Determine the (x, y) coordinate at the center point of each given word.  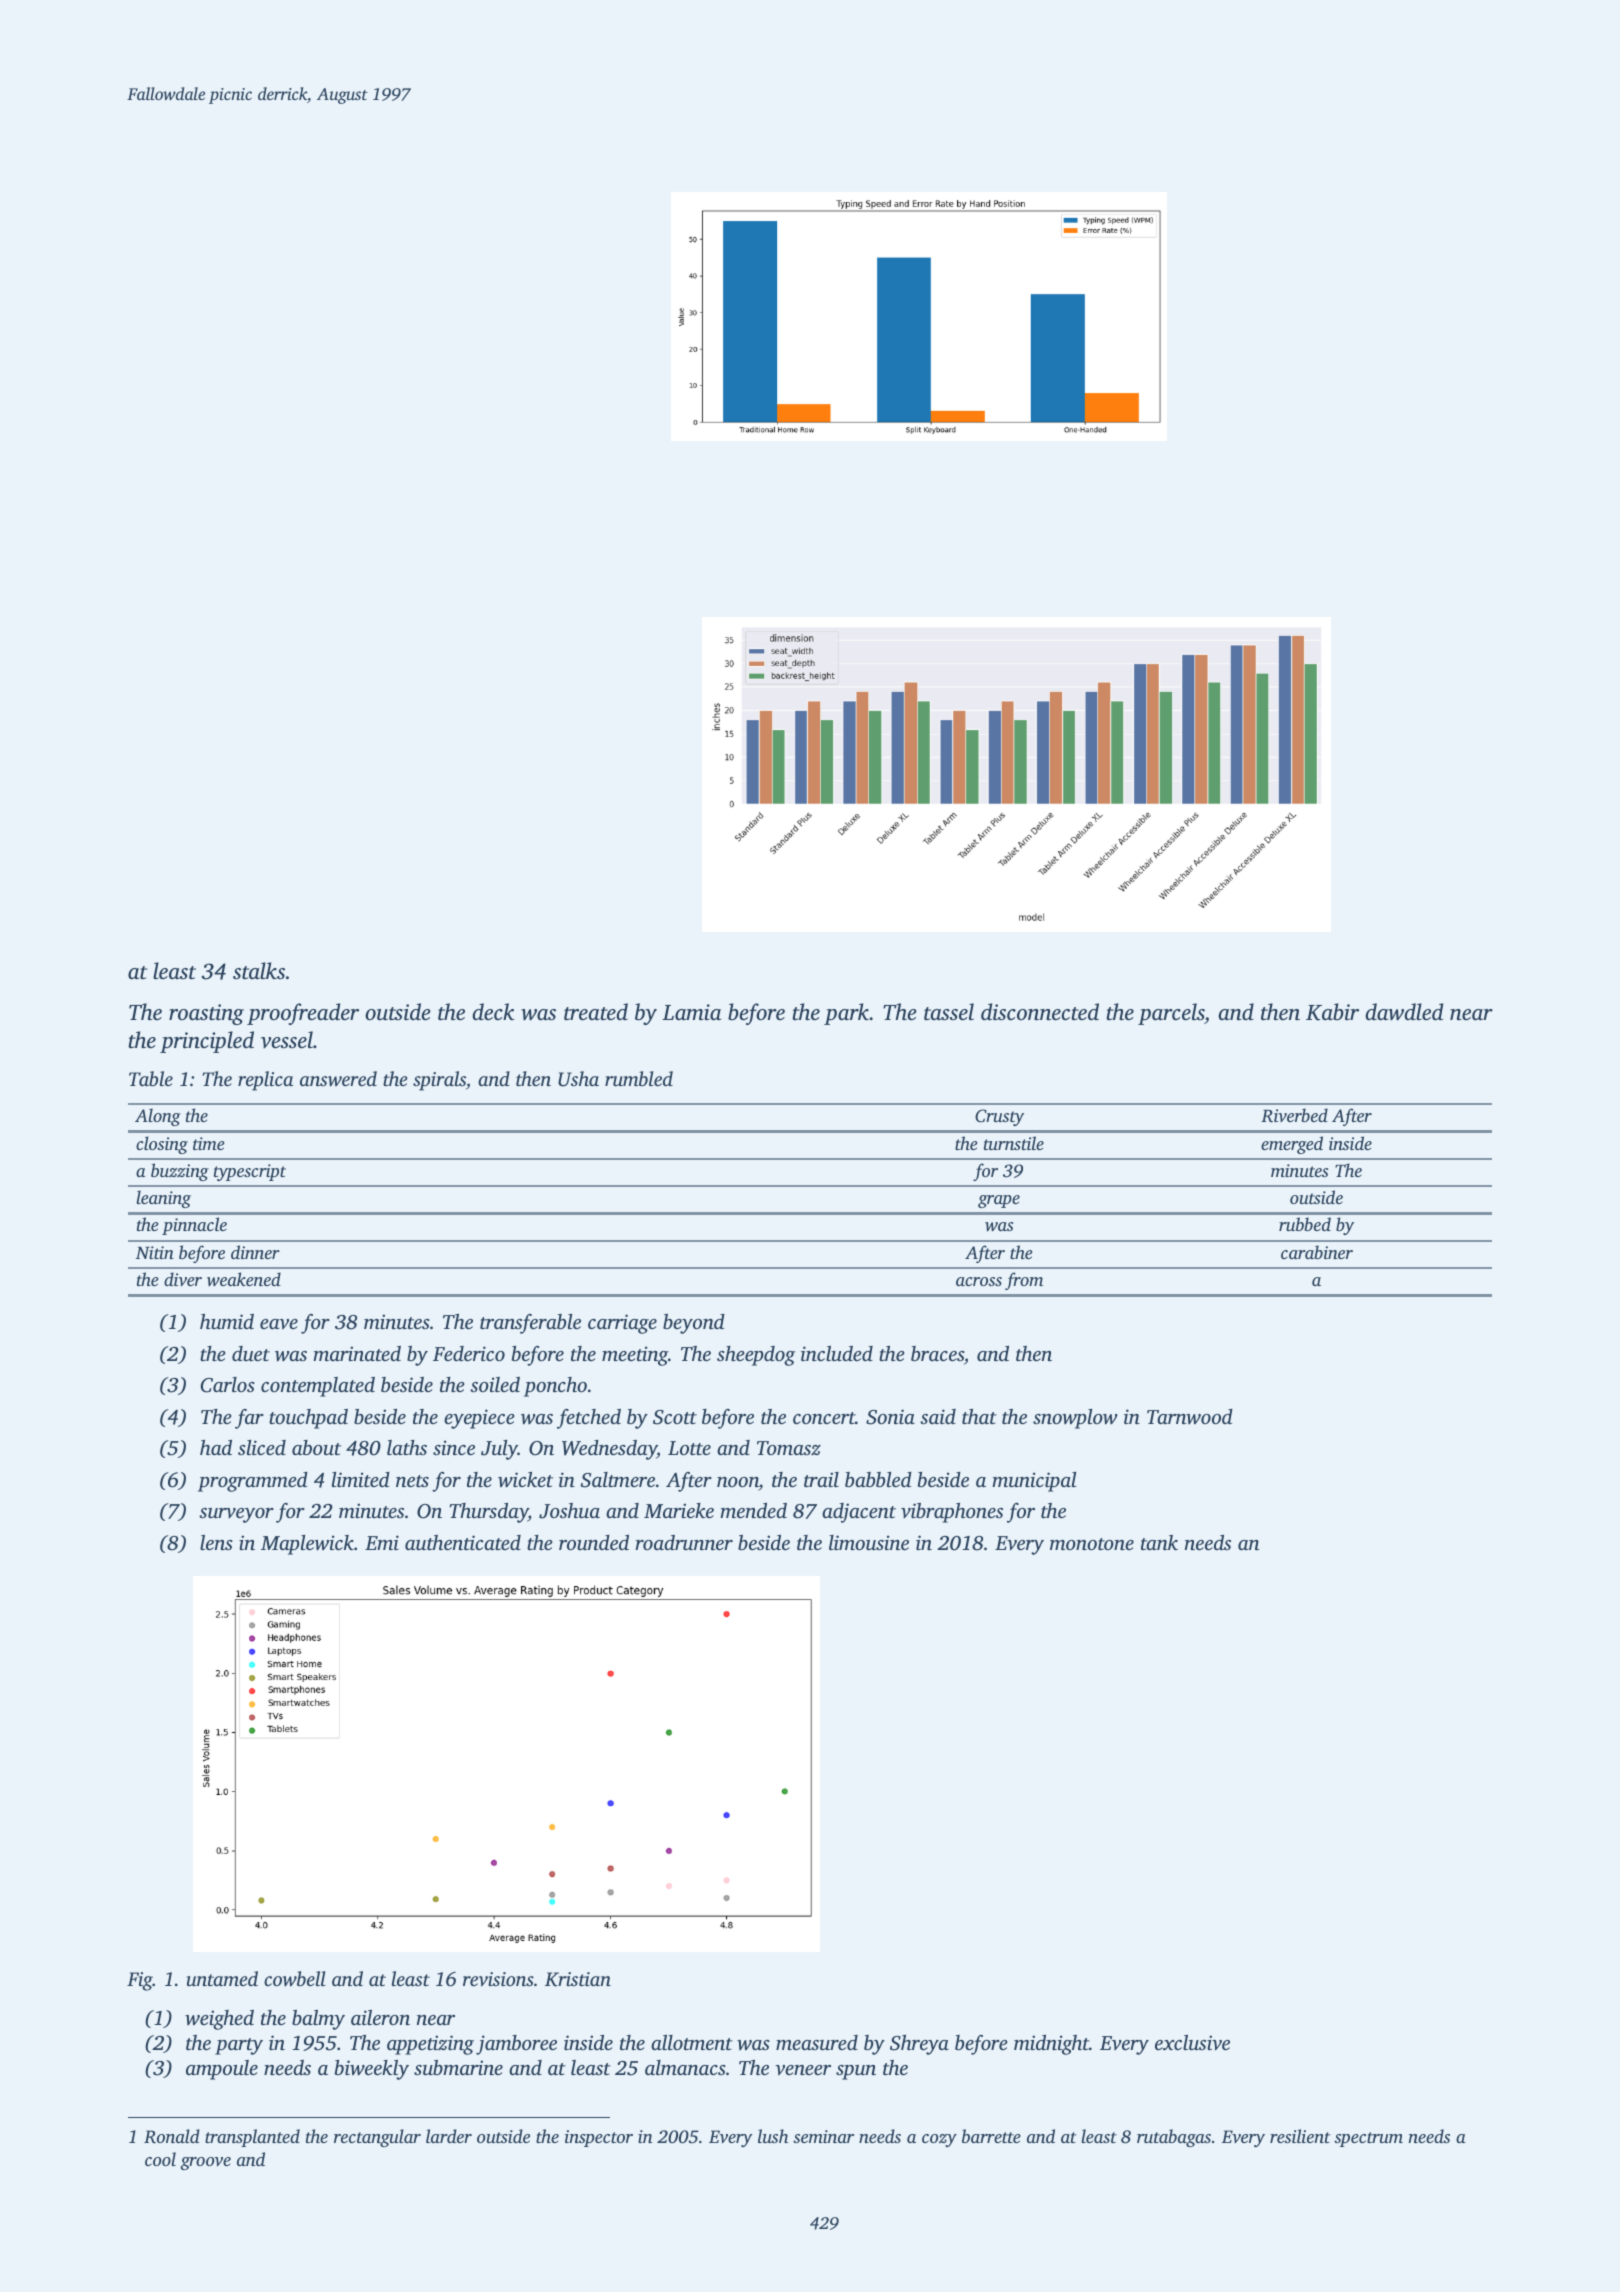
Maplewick (307, 1545)
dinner (255, 1252)
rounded (594, 1542)
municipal (1034, 1482)
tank (1159, 1542)
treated (596, 1011)
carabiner (1317, 1252)
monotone (1092, 1544)
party (239, 2046)
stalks (259, 970)
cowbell (295, 1979)
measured (817, 2042)
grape (999, 1201)
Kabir (1332, 1012)
